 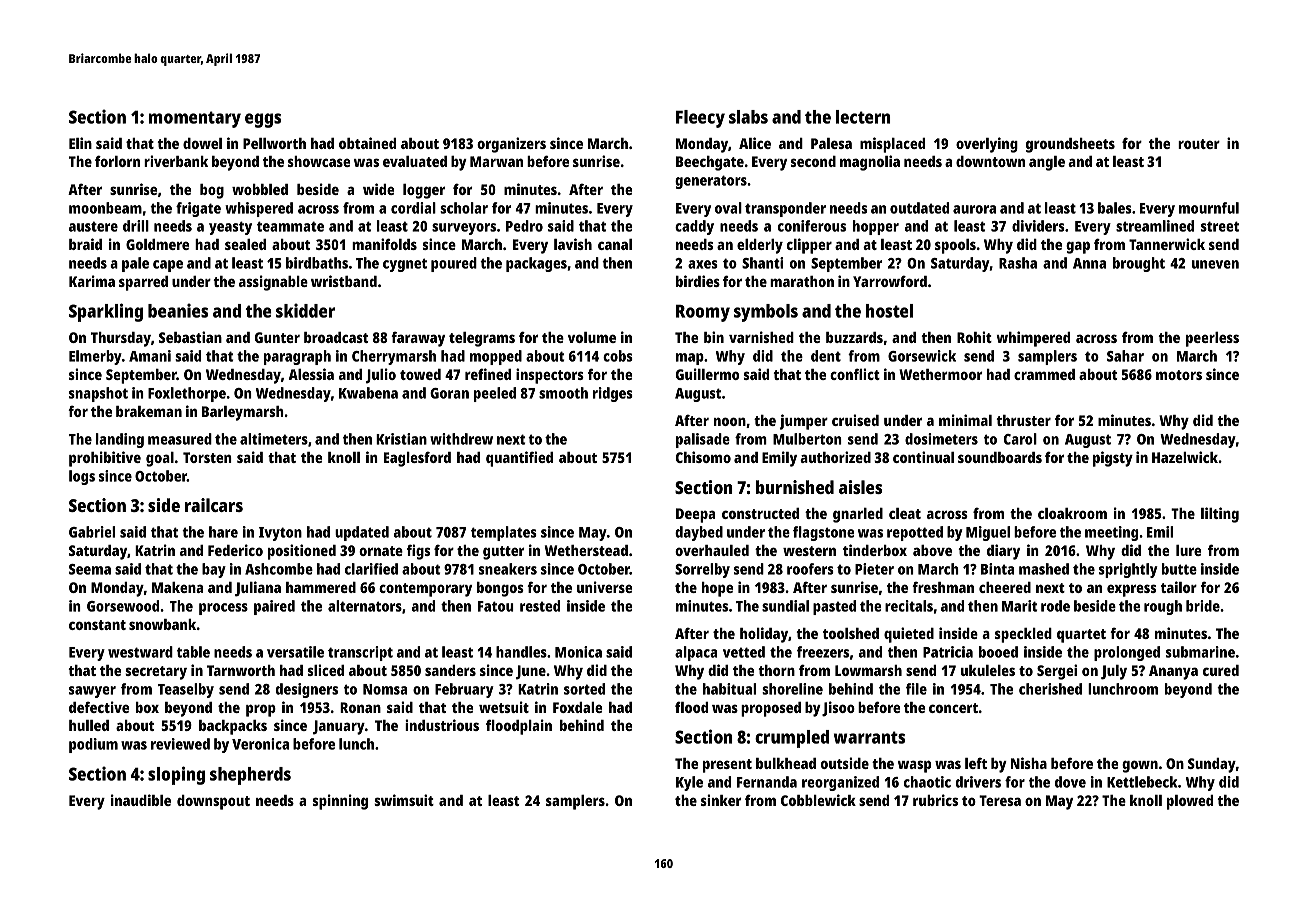 I want to click on sinker, so click(x=721, y=800).
